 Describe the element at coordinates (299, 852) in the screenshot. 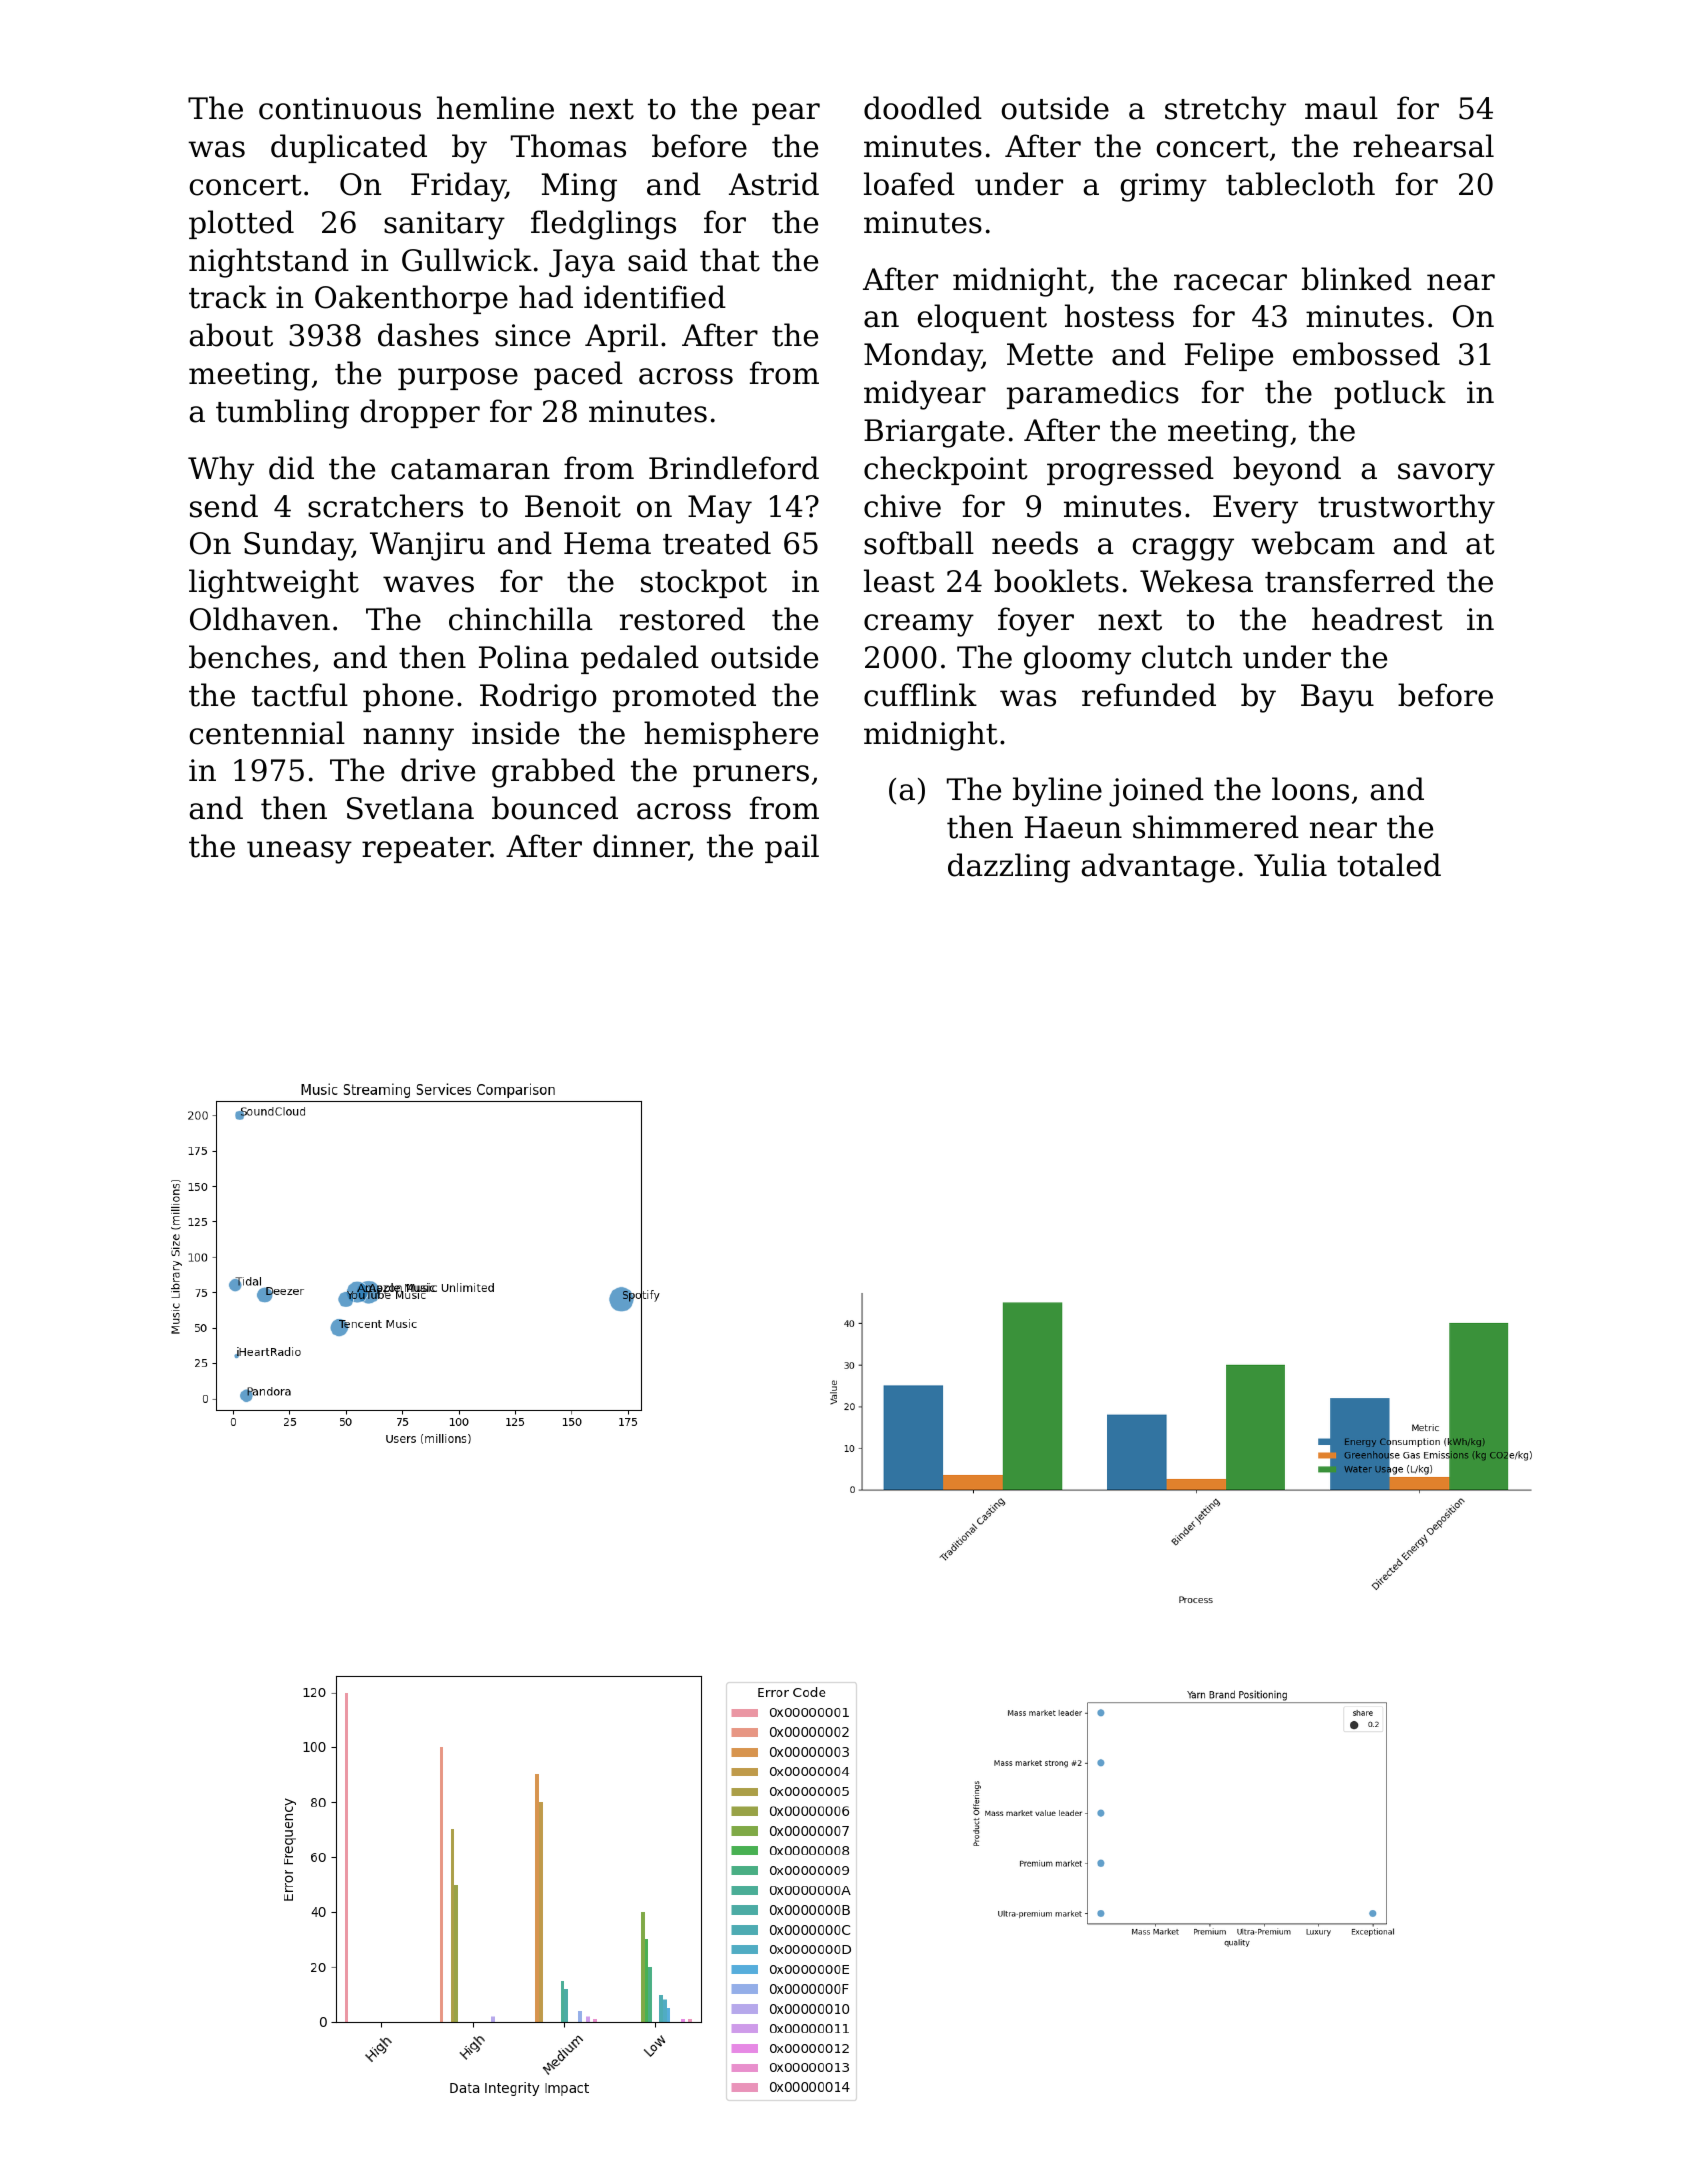

I see `uneasy` at that location.
